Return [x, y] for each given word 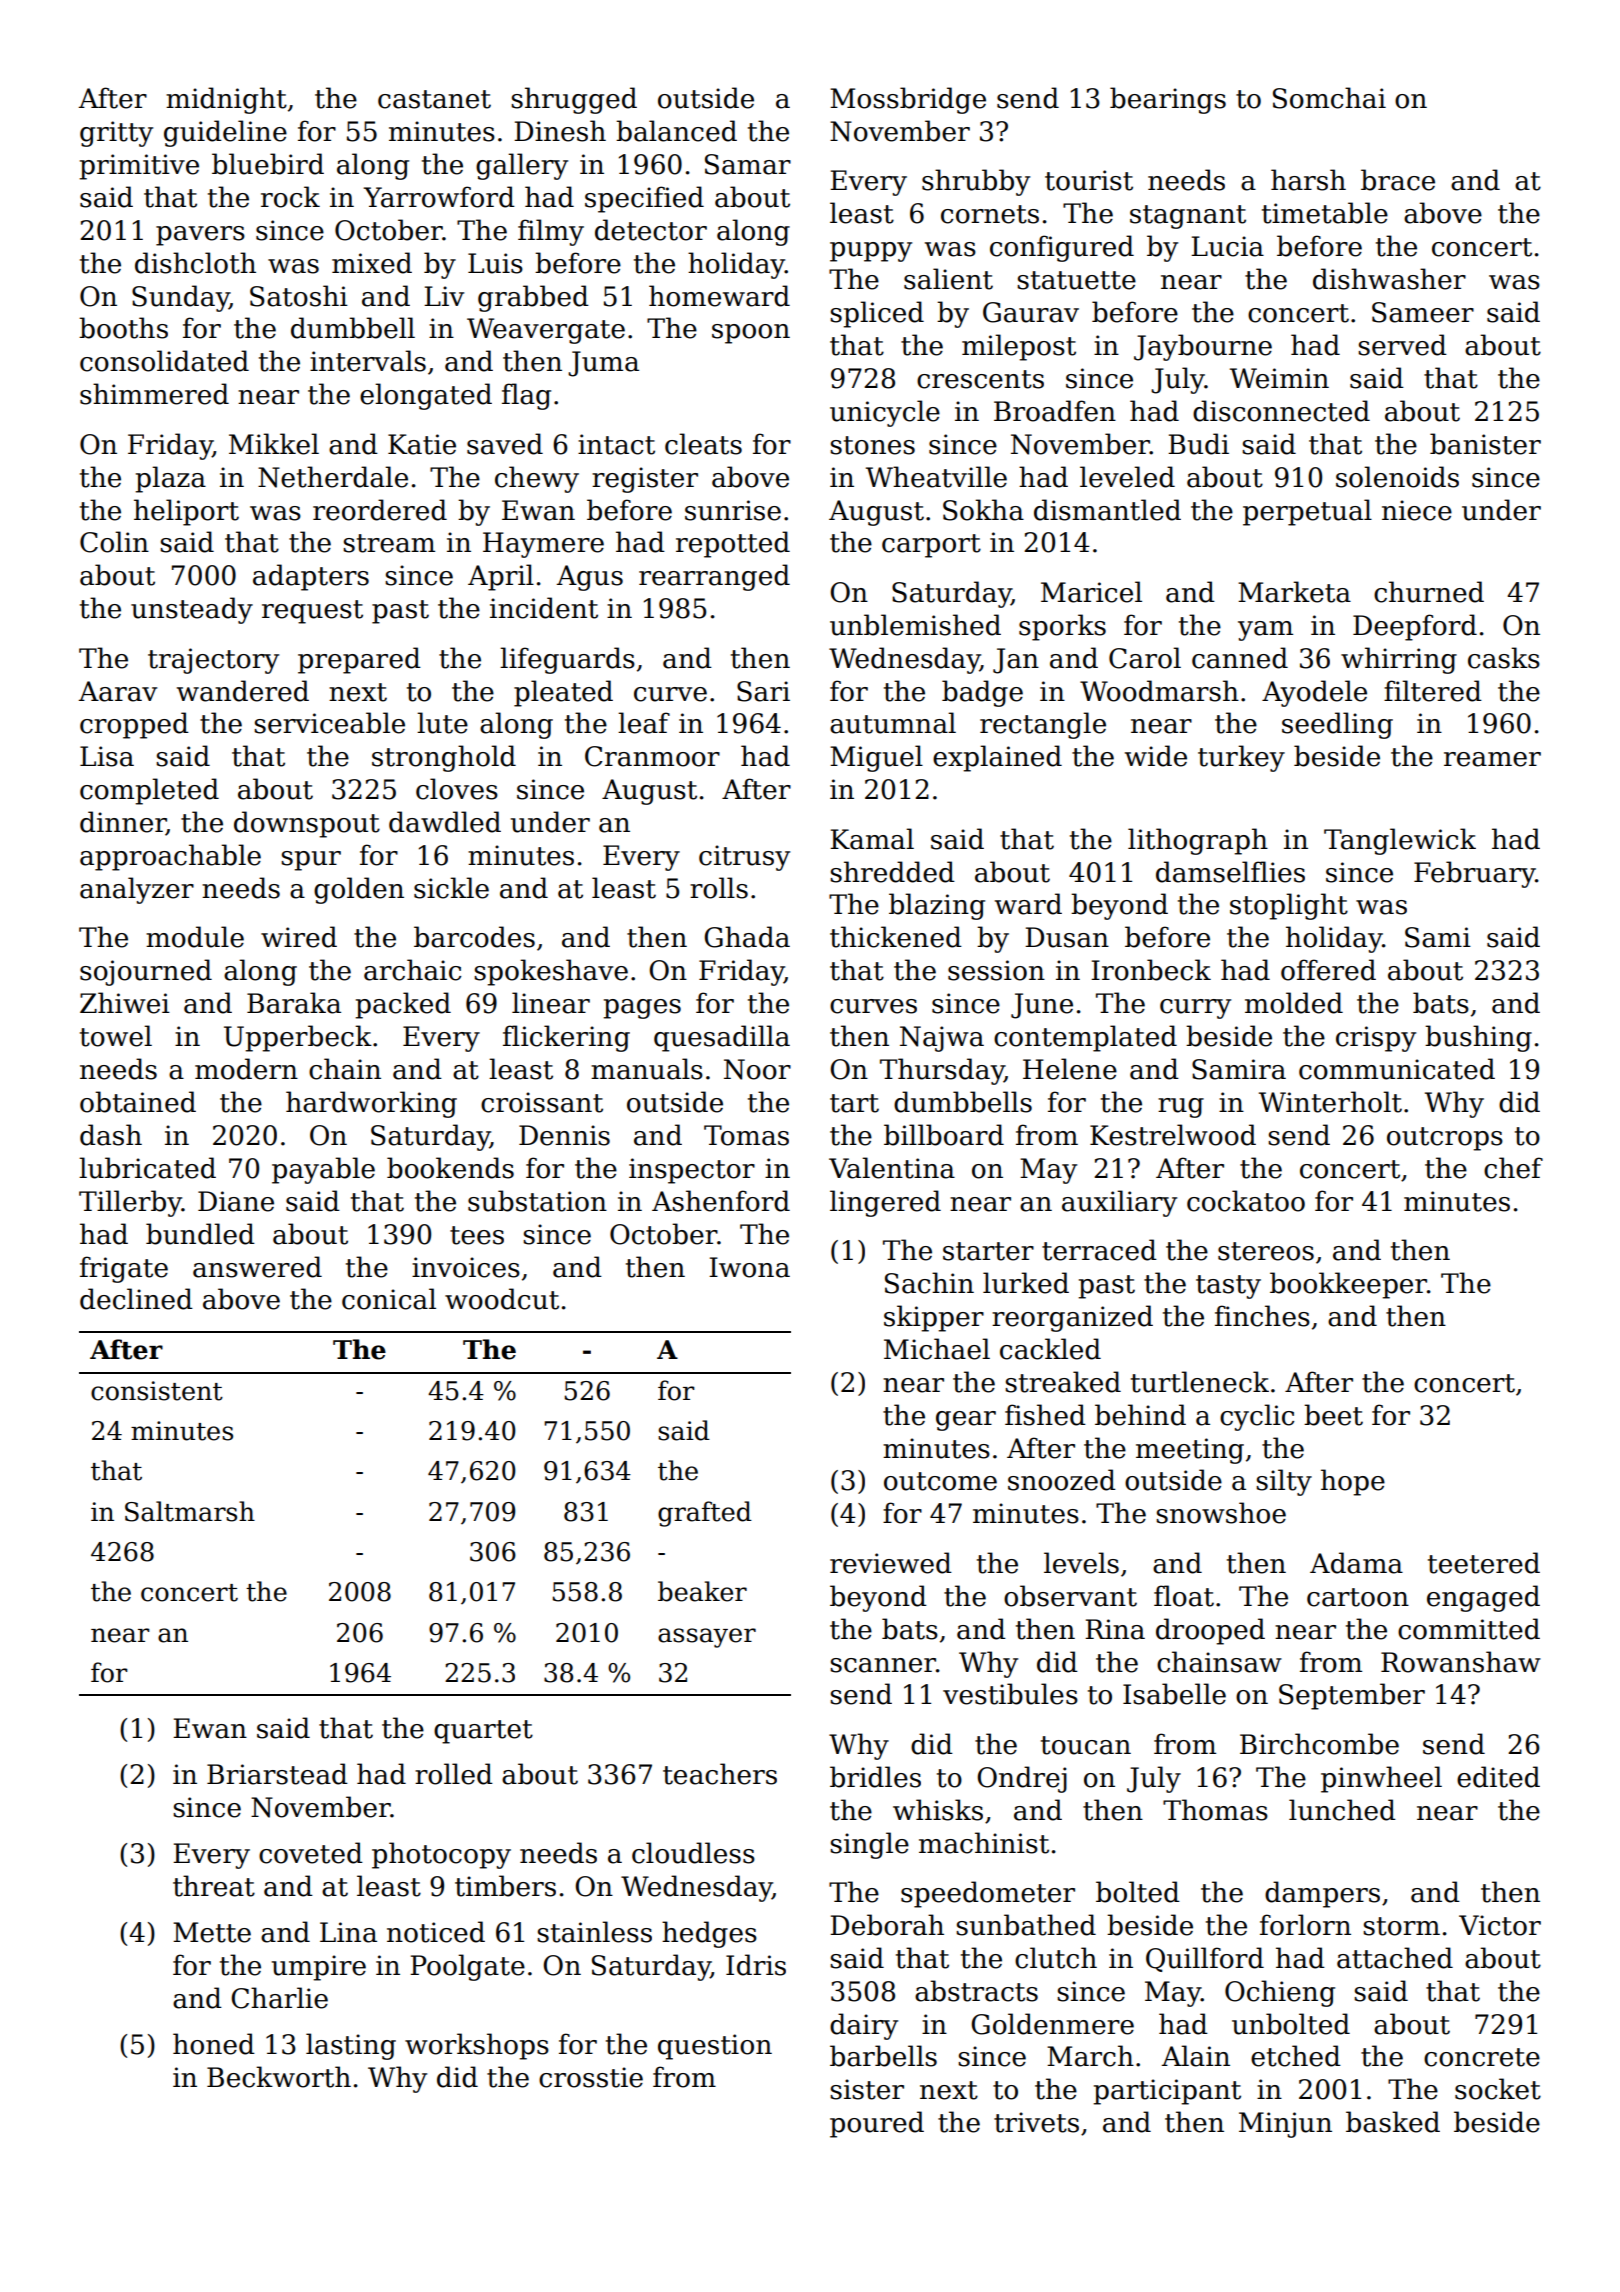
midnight [226, 100]
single [869, 1845]
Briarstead [277, 1774]
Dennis [564, 1135]
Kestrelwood [1173, 1135]
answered [257, 1267]
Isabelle [1174, 1694]
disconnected [1281, 411]
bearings [1168, 100]
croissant [542, 1102]
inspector [692, 1171]
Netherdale [333, 477]
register [645, 480]
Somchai [1329, 98]
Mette [212, 1932]
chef [1513, 1168]
